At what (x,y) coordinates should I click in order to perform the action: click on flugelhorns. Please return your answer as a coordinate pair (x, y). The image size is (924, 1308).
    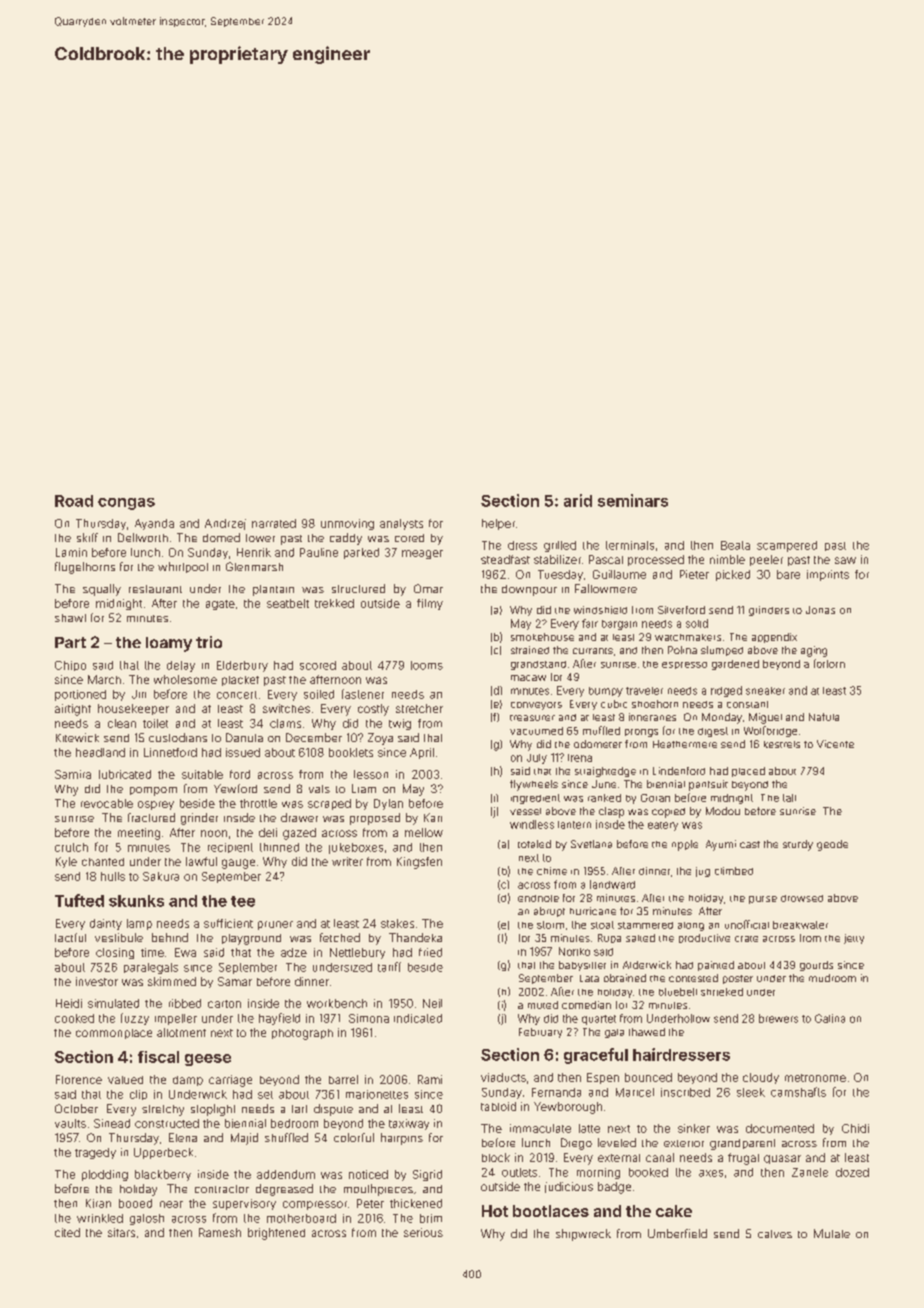
    Looking at the image, I should click on (85, 568).
